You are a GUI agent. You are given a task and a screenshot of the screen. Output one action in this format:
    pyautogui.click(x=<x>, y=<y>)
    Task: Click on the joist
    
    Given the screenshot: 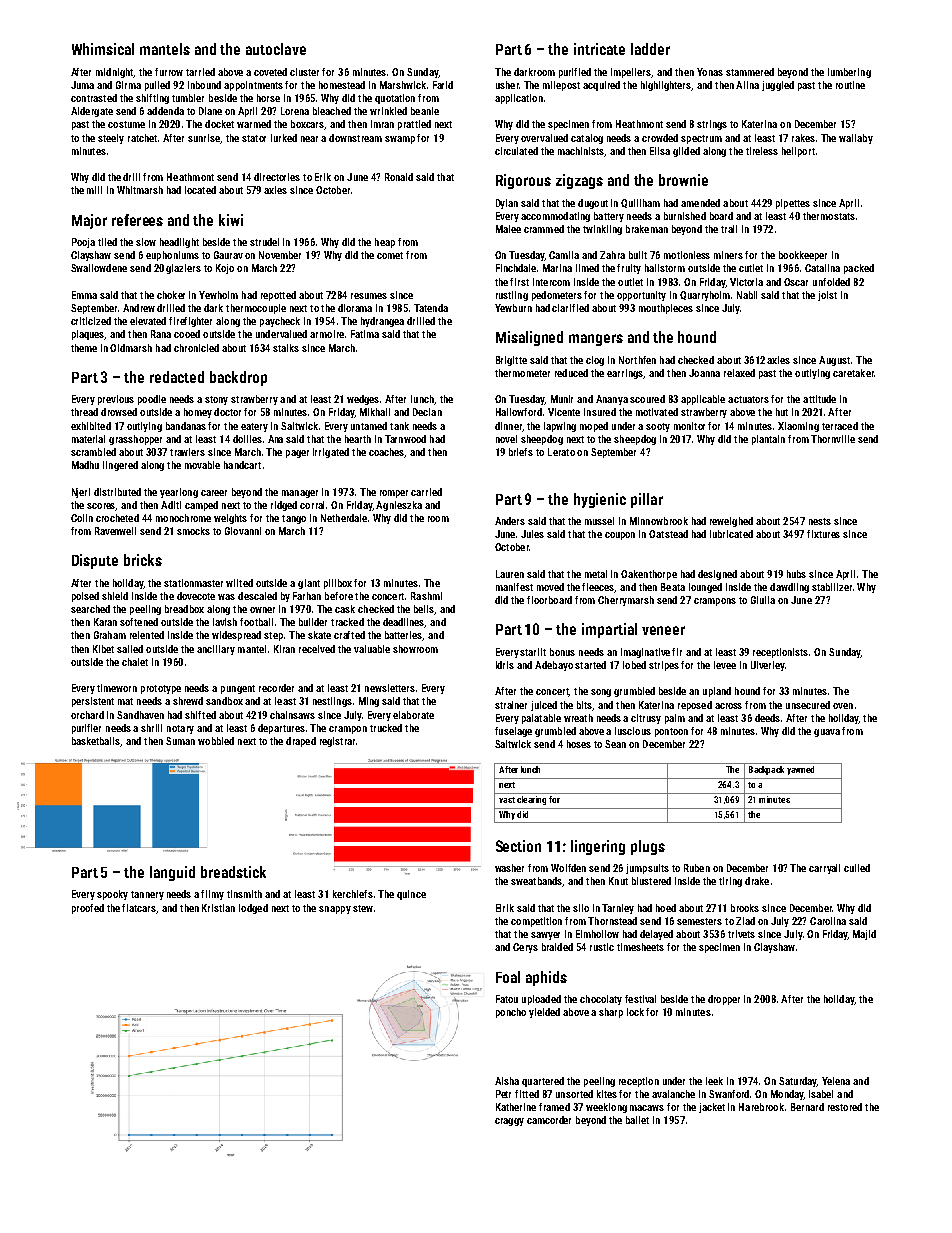 What is the action you would take?
    pyautogui.click(x=827, y=296)
